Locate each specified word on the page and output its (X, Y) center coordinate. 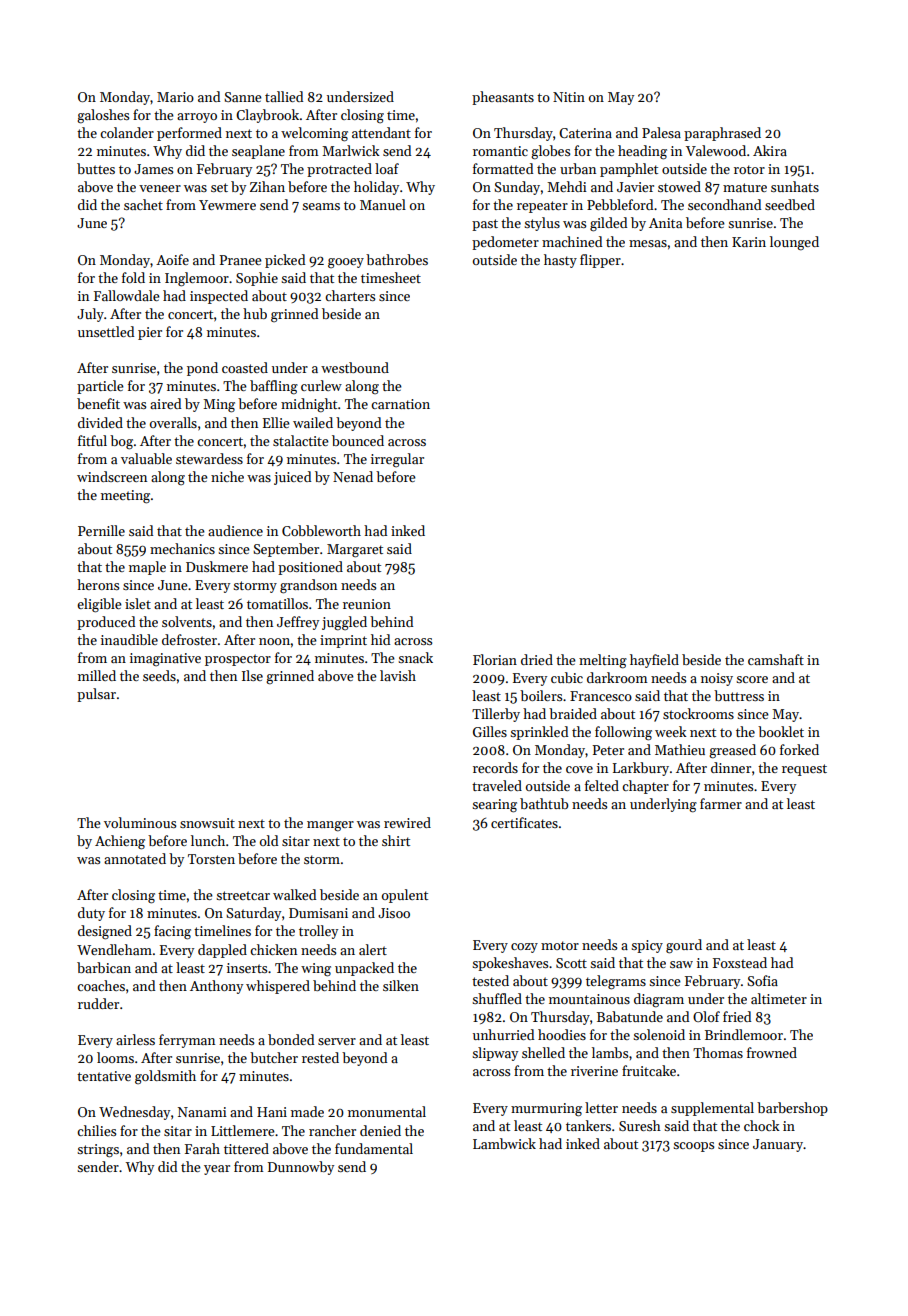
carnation (400, 404)
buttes (96, 168)
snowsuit (207, 823)
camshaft (776, 659)
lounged (794, 243)
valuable (146, 458)
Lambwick (504, 1143)
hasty (560, 261)
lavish (398, 675)
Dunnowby (301, 1168)
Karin (749, 242)
